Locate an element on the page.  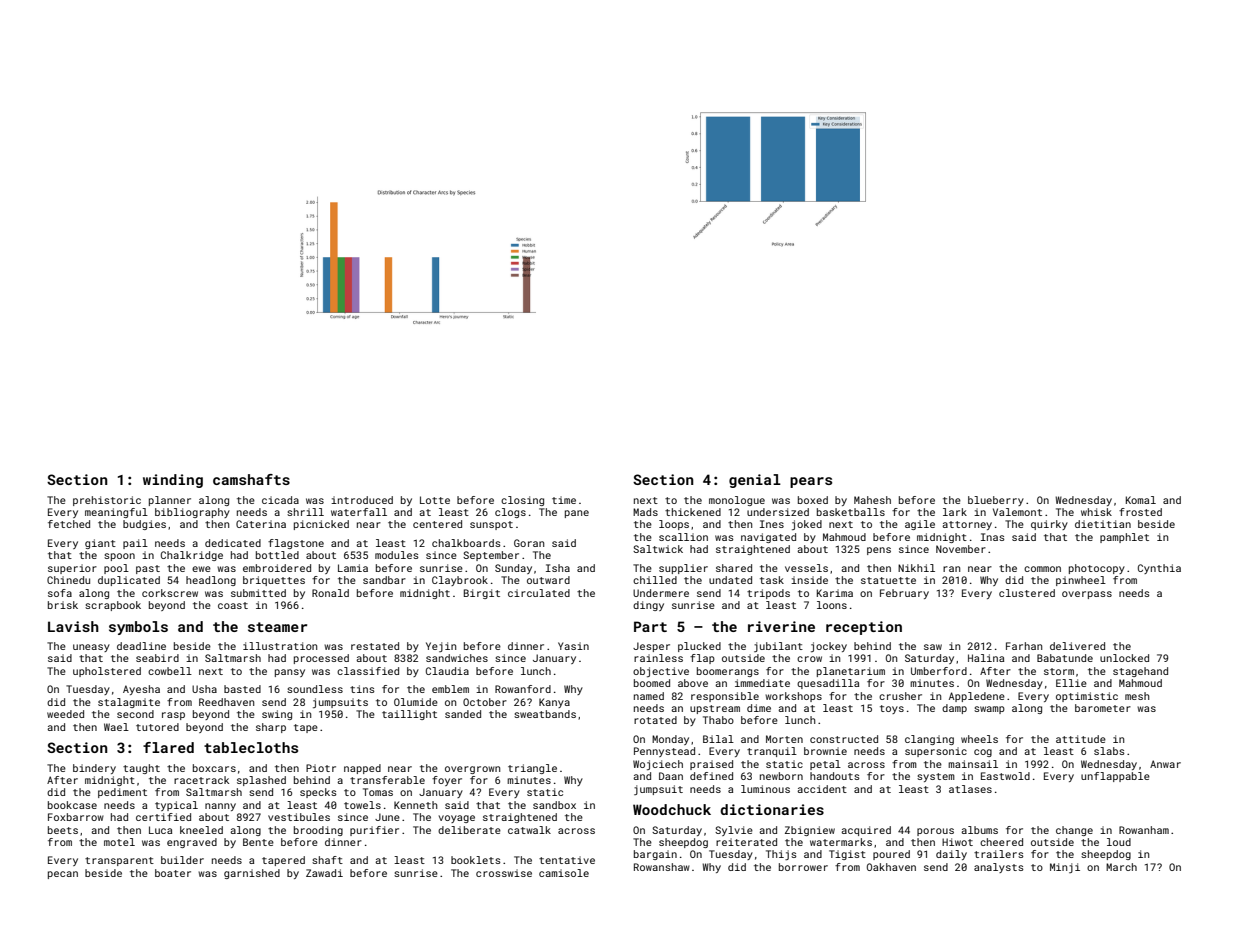
upstream is located at coordinates (715, 709).
